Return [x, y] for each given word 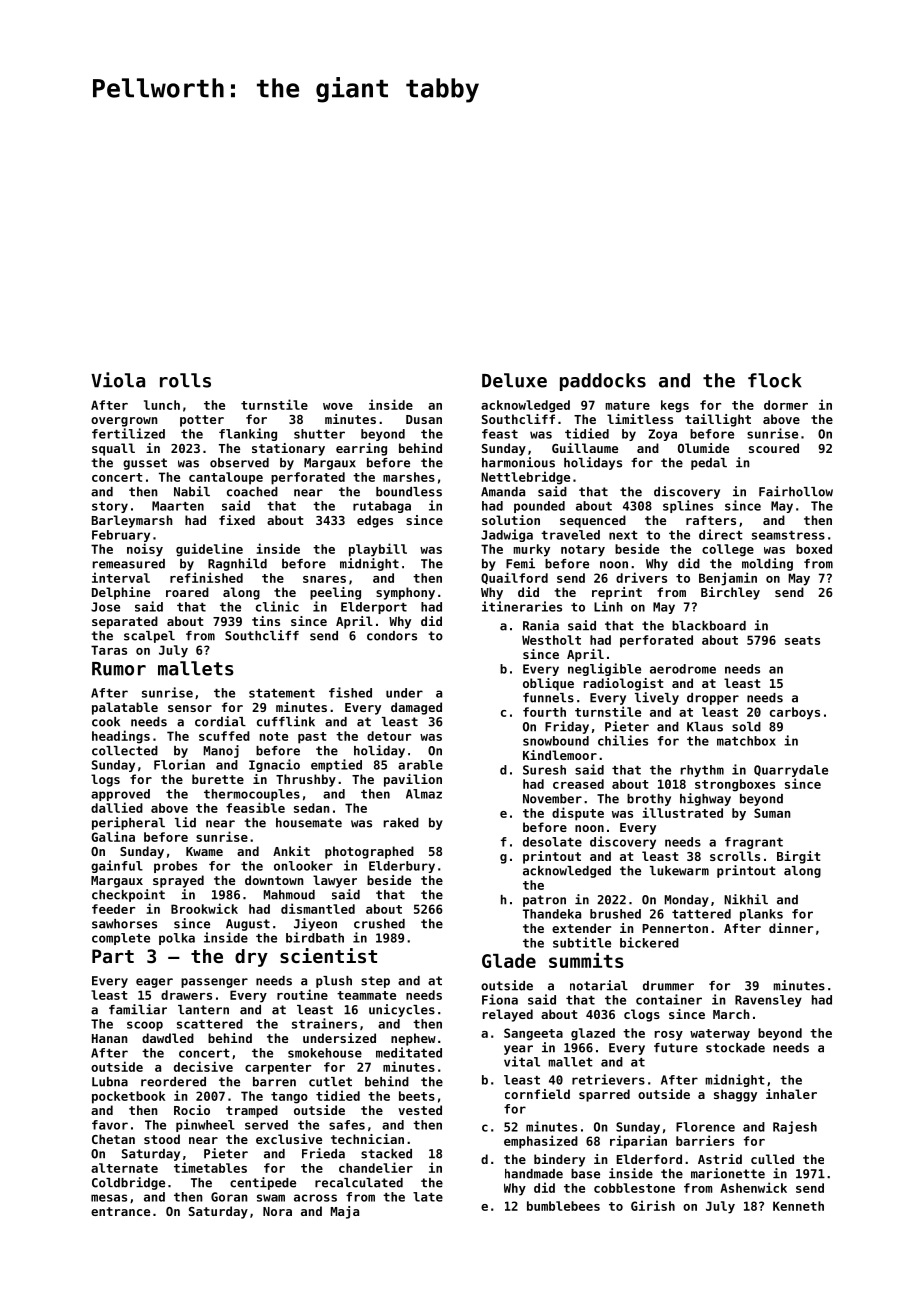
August [248, 925]
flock [775, 380]
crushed [379, 924]
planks [761, 915]
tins [266, 621]
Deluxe [514, 380]
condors [392, 636]
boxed [814, 549]
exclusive [289, 1139]
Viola [118, 380]
